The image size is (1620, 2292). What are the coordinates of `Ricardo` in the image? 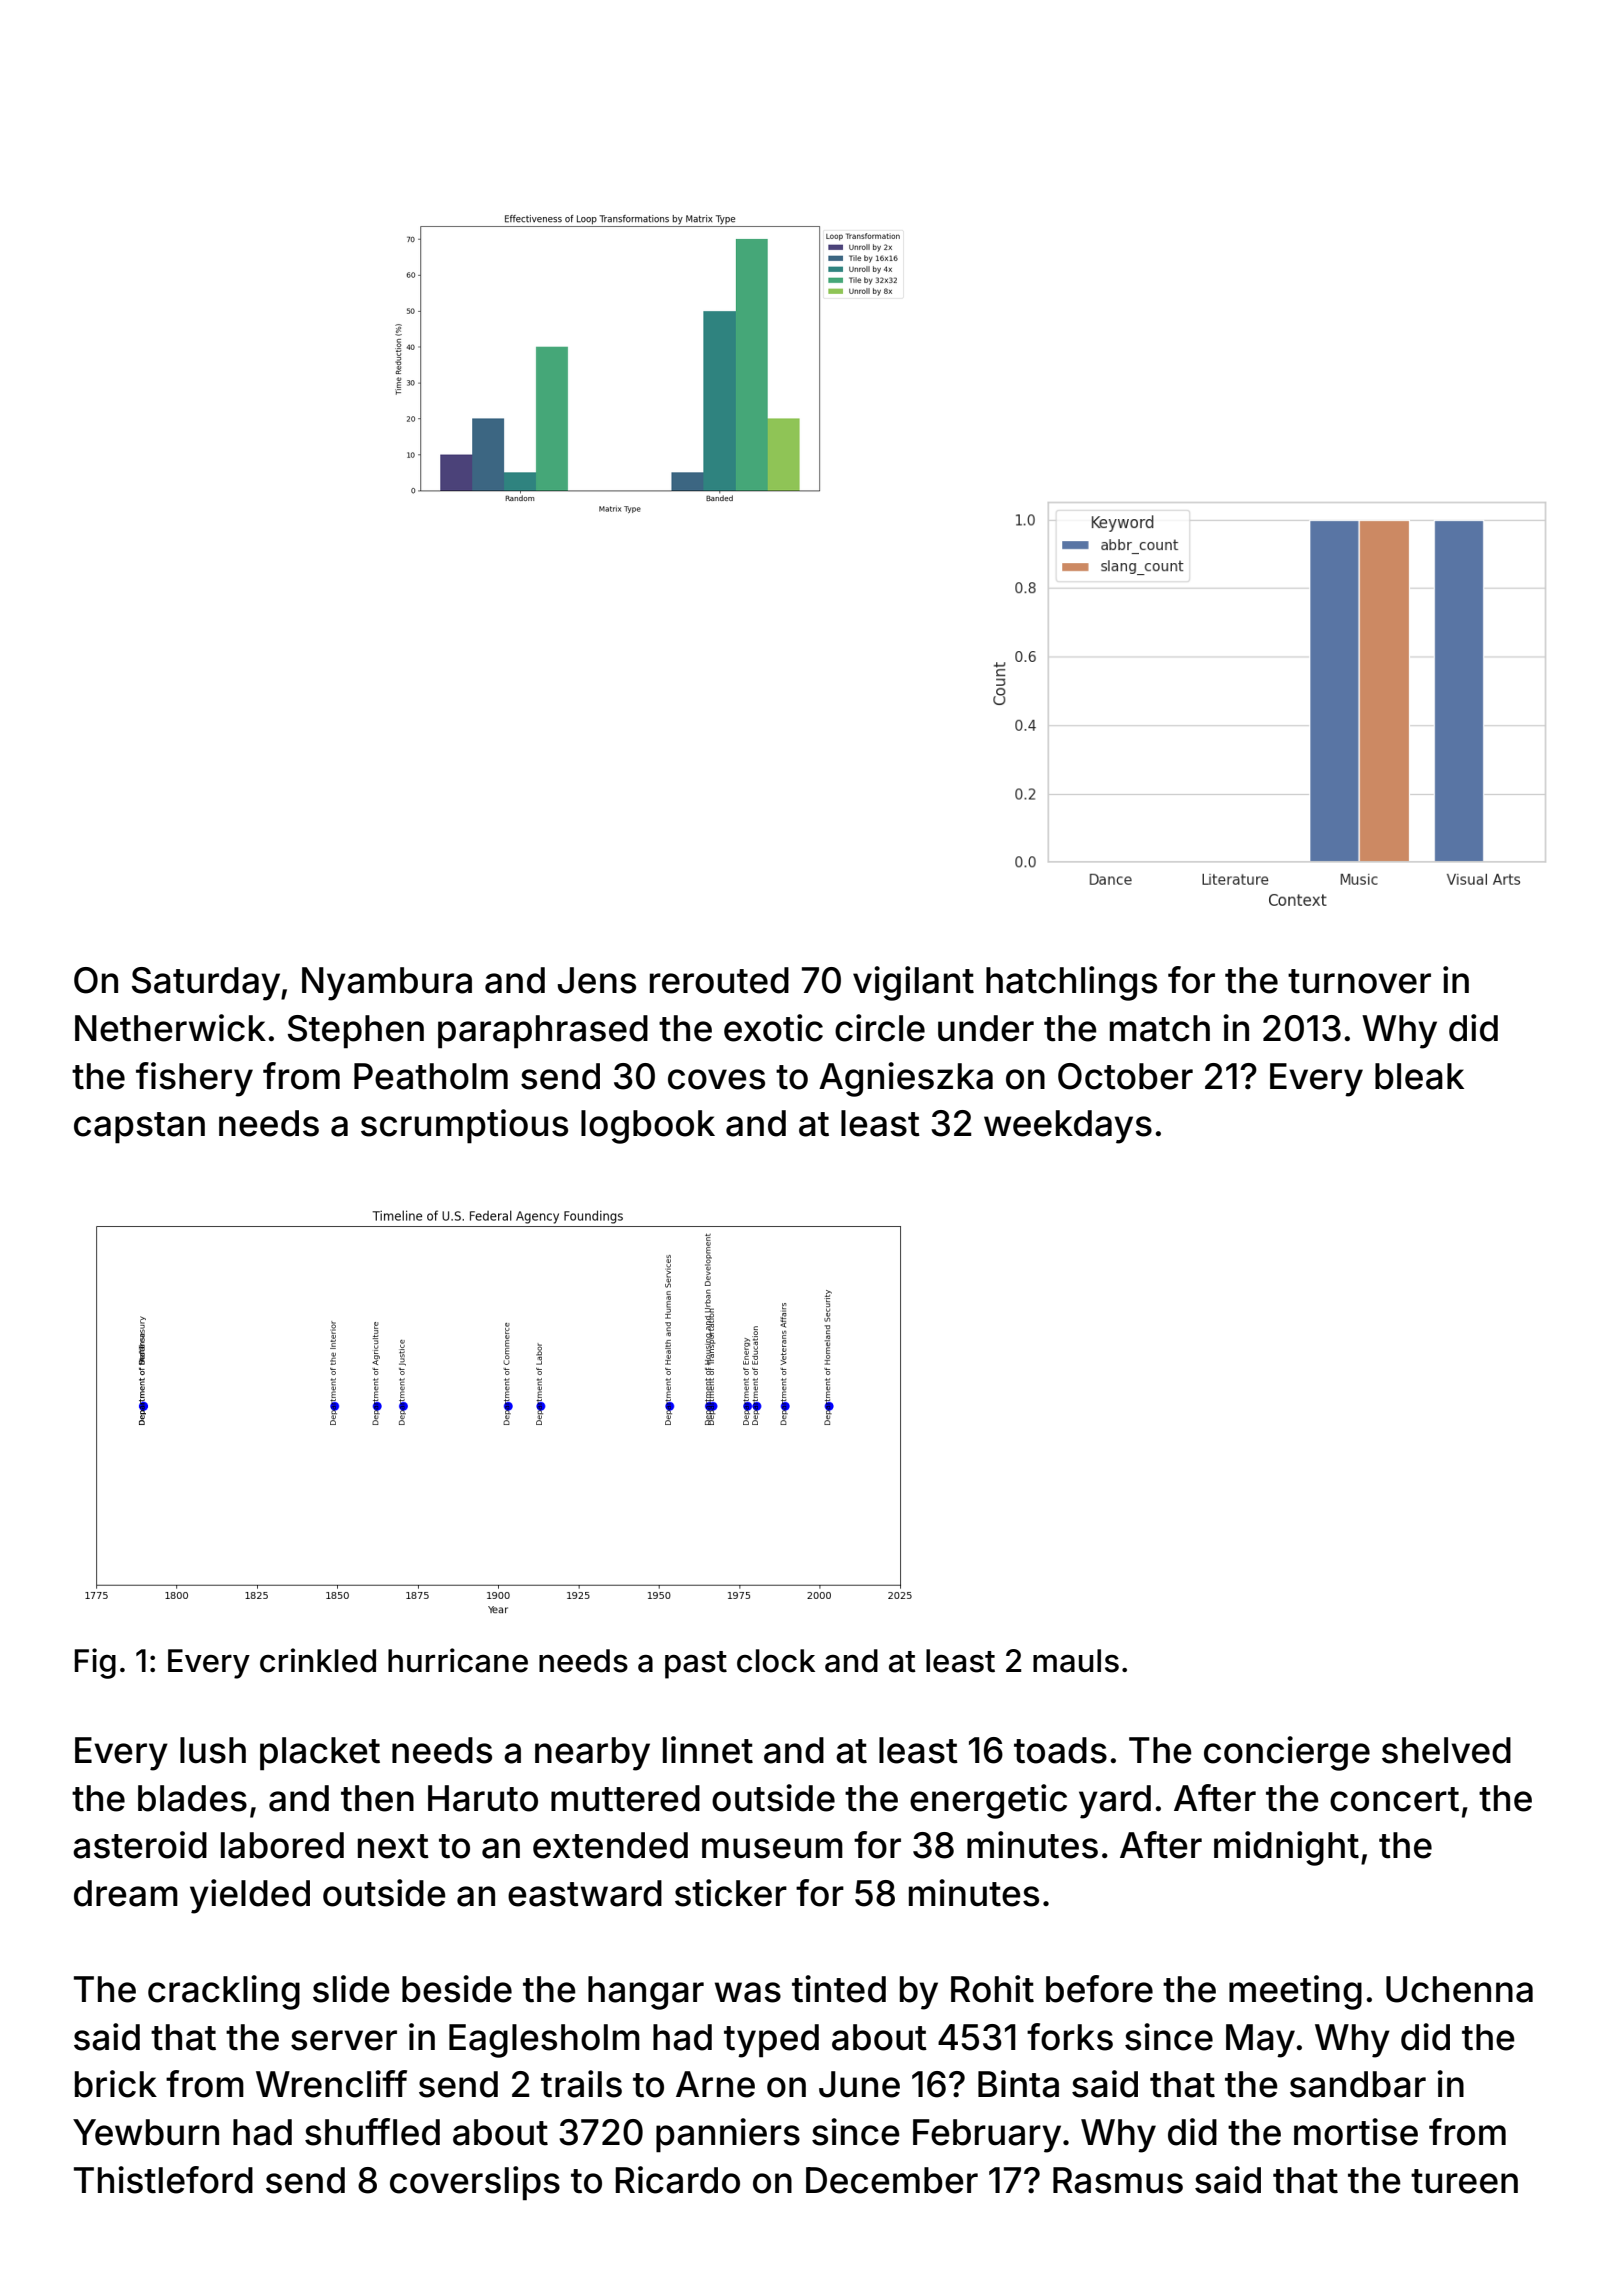 It's located at (677, 2180).
